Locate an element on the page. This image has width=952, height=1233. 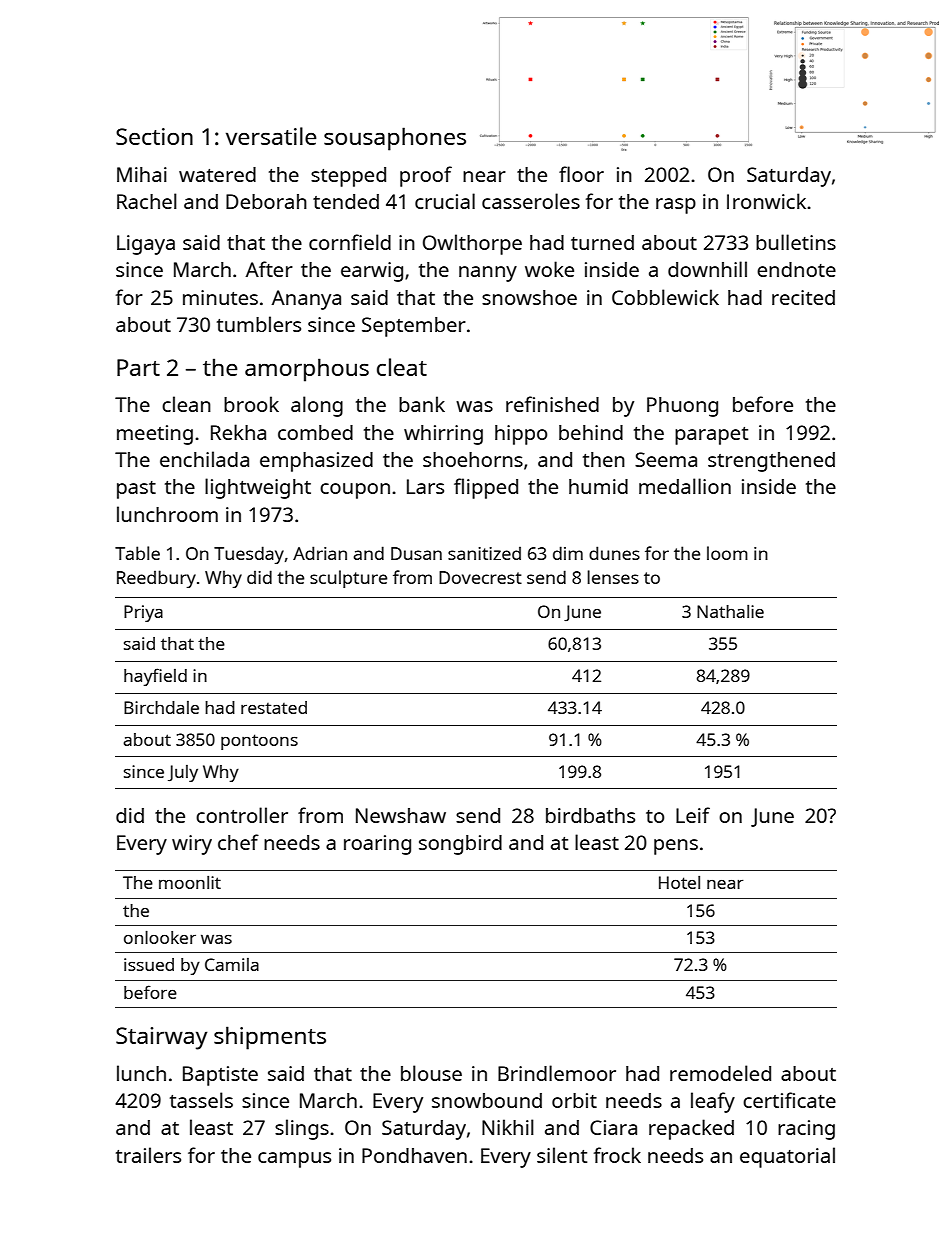
loom is located at coordinates (727, 553).
